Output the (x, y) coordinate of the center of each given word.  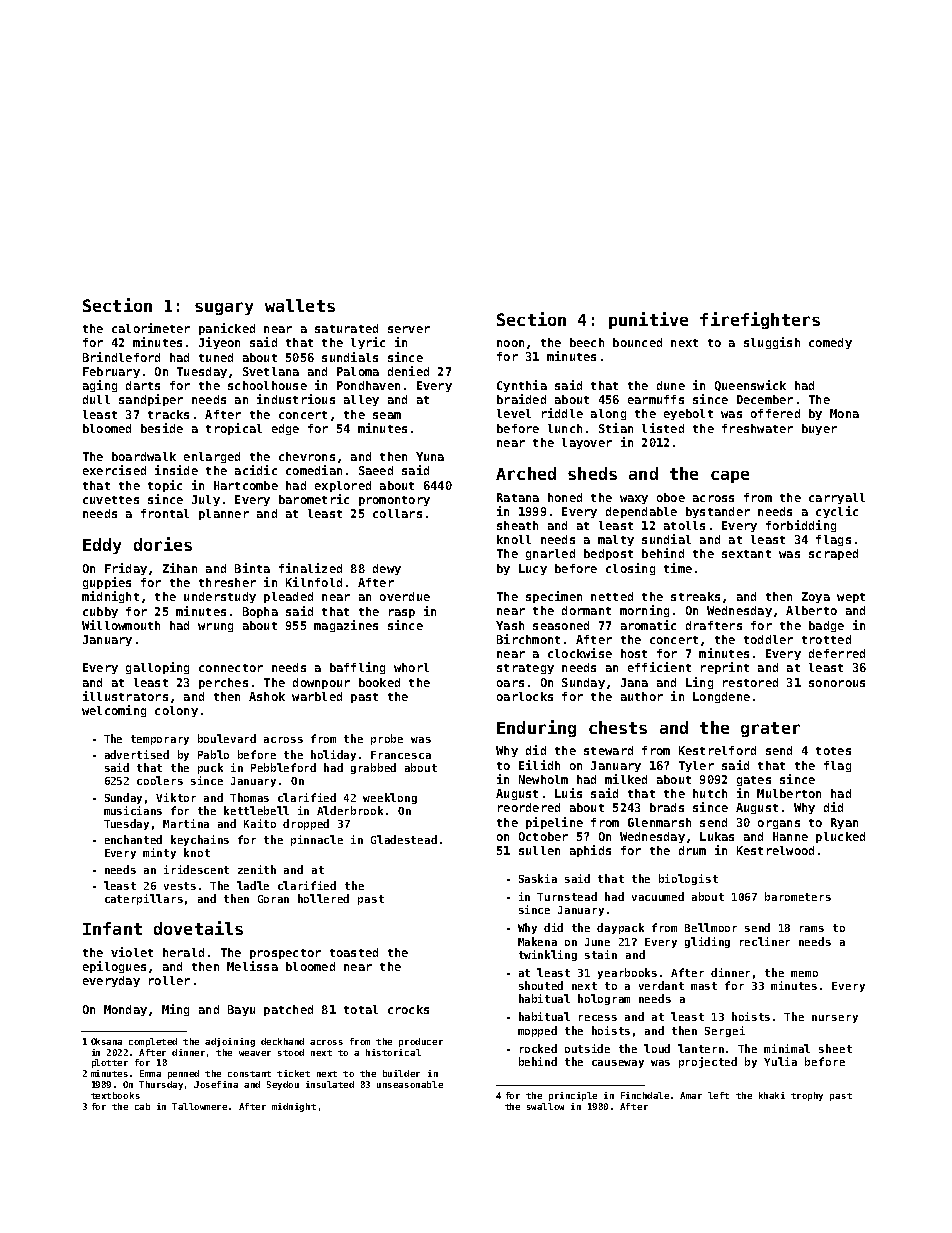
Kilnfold (314, 582)
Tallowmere (199, 1106)
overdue (405, 596)
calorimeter (151, 328)
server (409, 329)
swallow (545, 1106)
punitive (648, 320)
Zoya (816, 597)
